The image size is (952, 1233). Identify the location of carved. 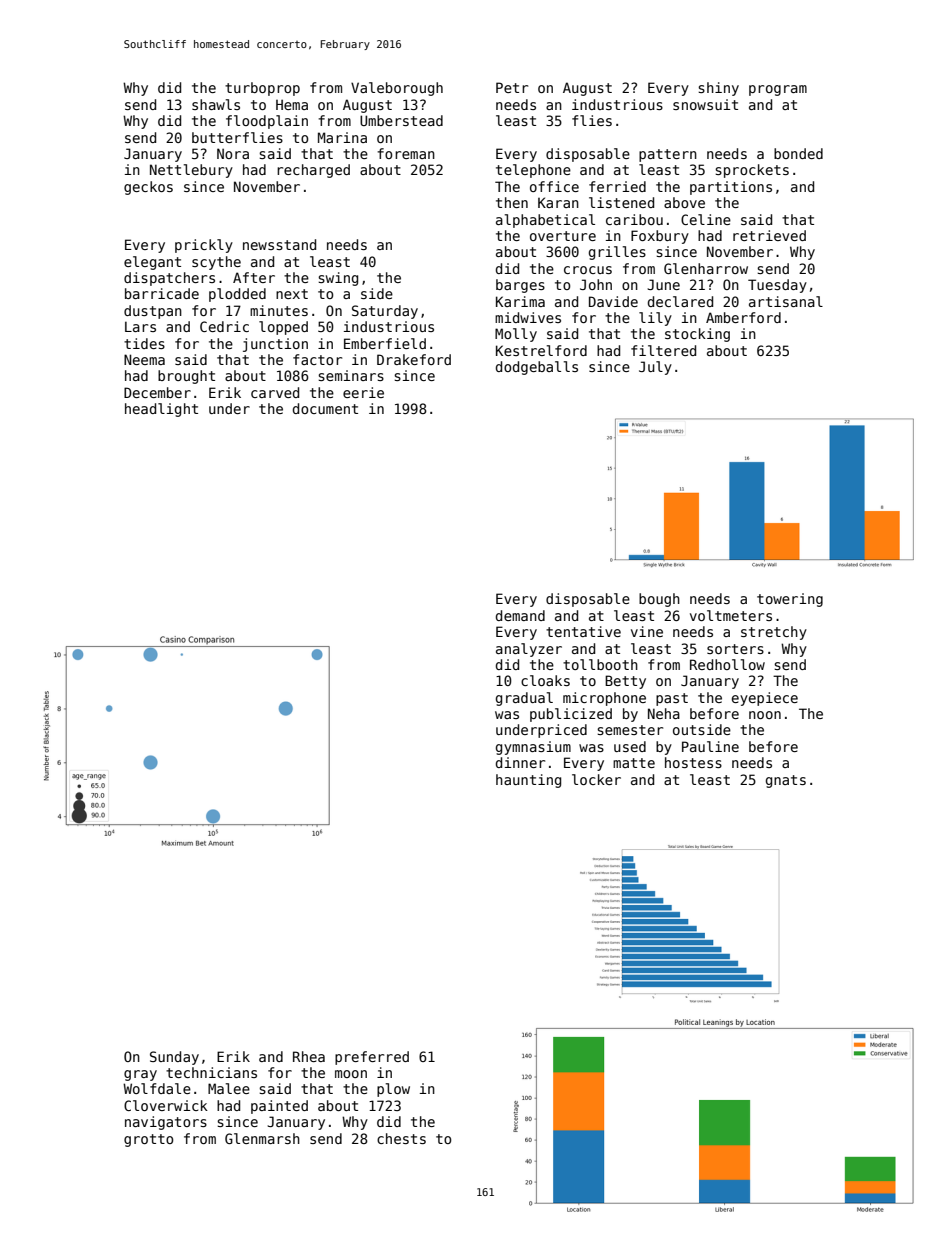
(275, 392).
